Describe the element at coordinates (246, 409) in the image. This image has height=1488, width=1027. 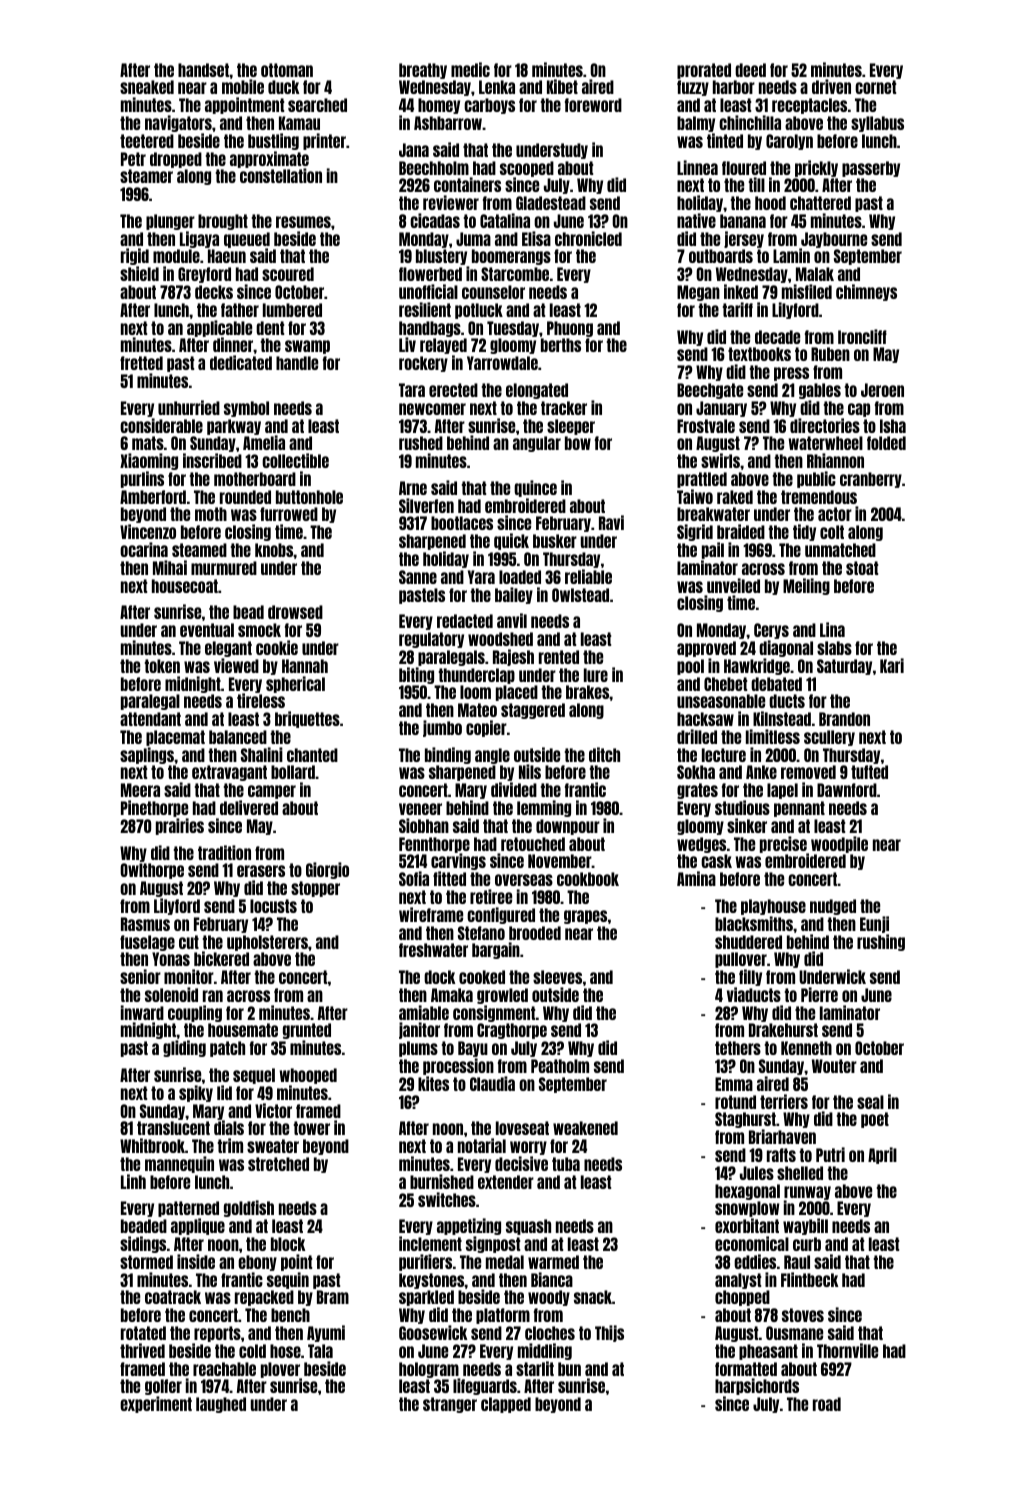
I see `symbol` at that location.
